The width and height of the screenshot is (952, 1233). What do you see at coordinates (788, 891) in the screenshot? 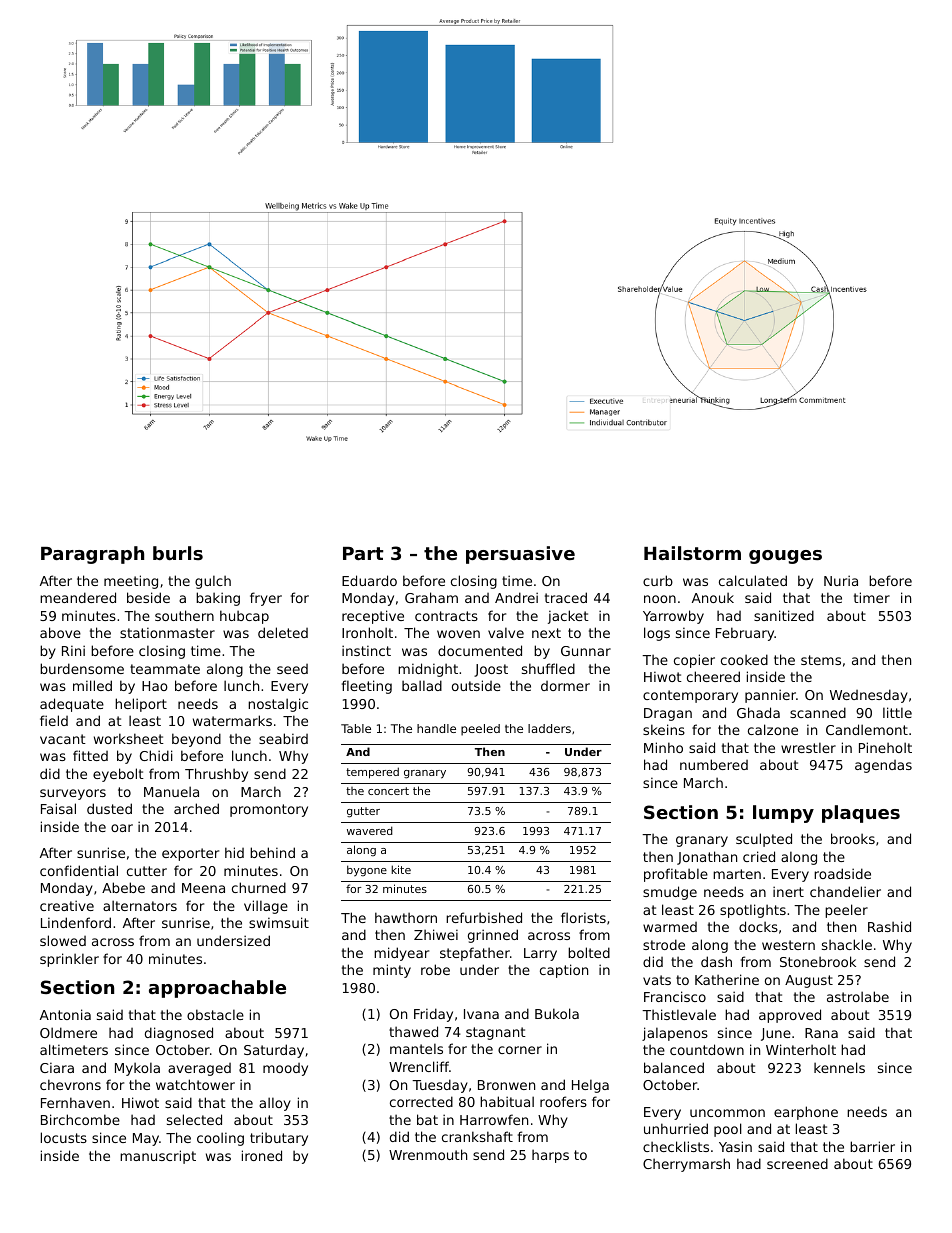
I see `inert` at bounding box center [788, 891].
